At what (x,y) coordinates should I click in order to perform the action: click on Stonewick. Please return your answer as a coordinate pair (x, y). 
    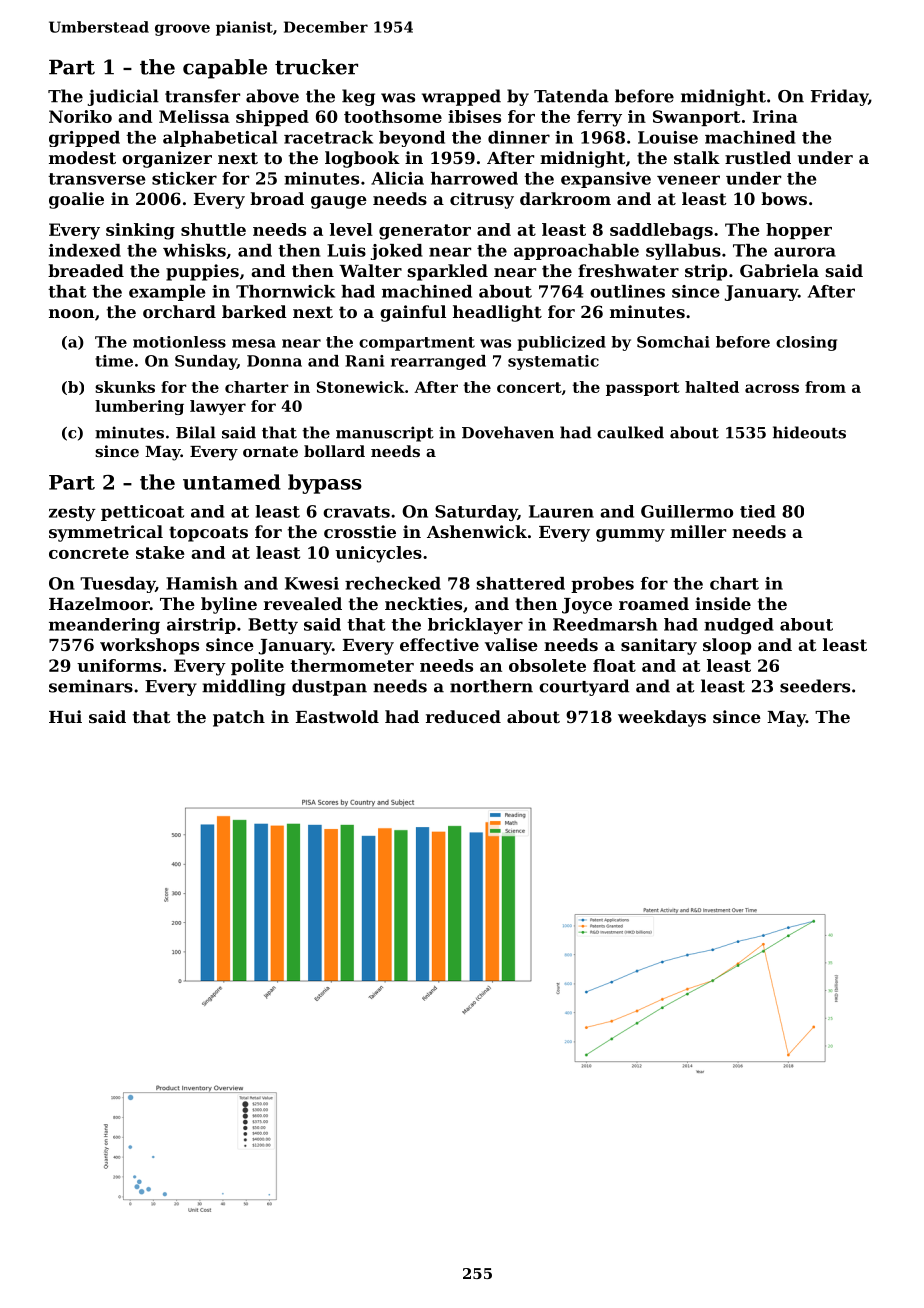
    Looking at the image, I should click on (361, 387).
